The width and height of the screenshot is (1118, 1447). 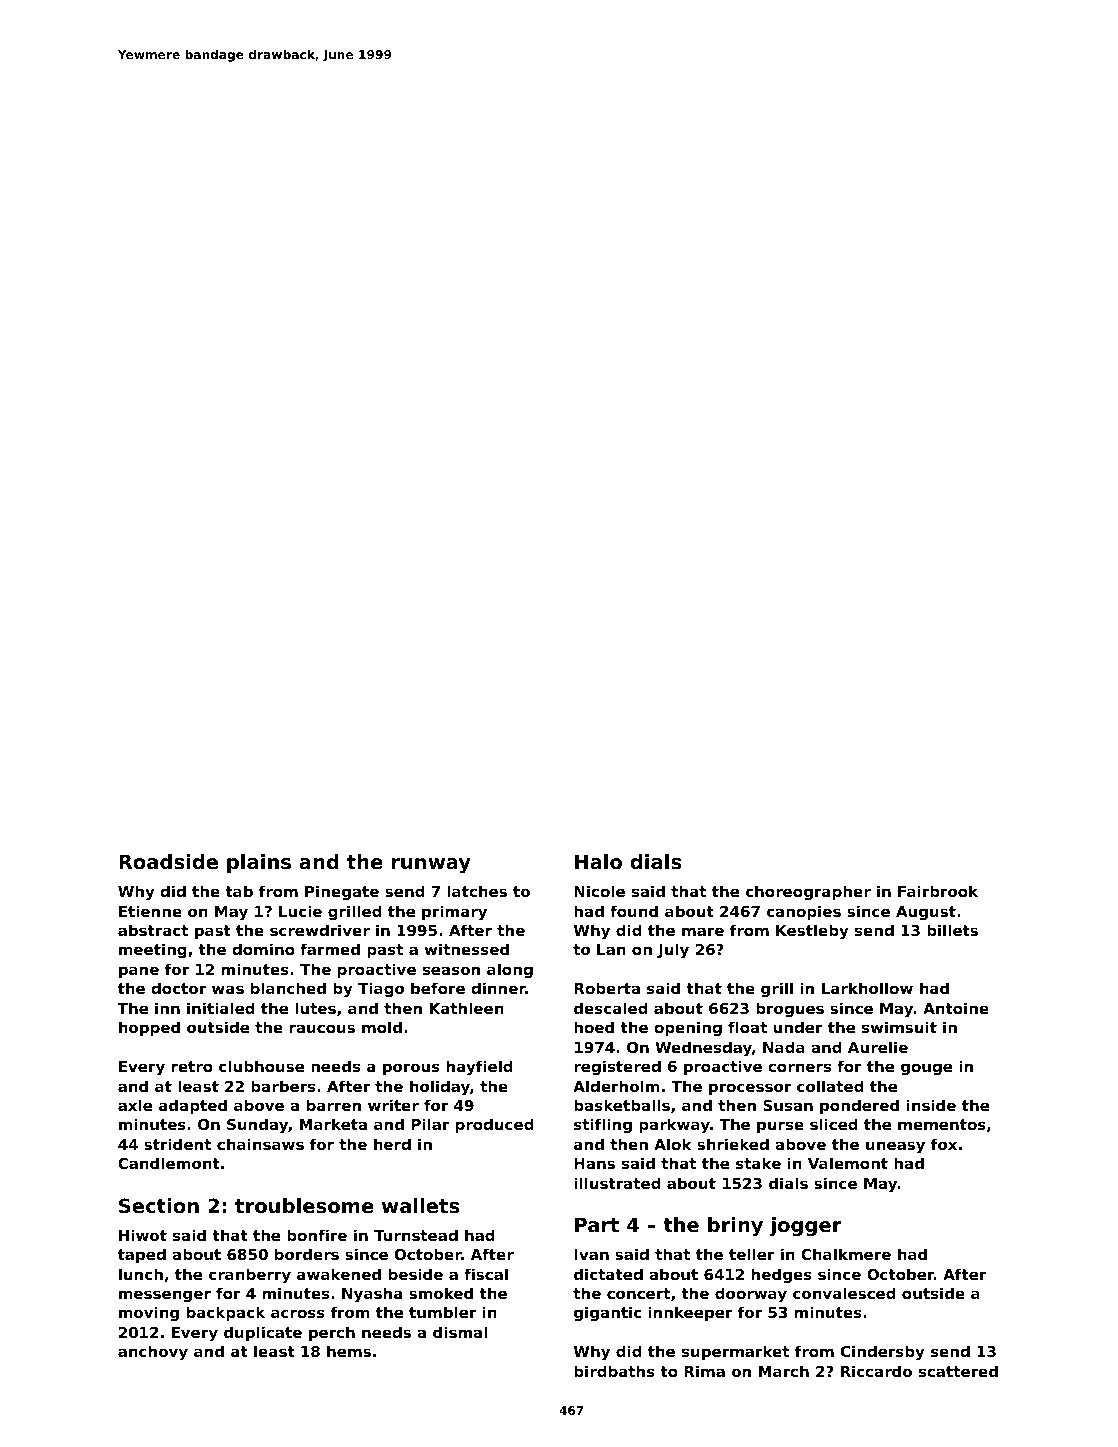 What do you see at coordinates (342, 892) in the screenshot?
I see `Pinegate` at bounding box center [342, 892].
